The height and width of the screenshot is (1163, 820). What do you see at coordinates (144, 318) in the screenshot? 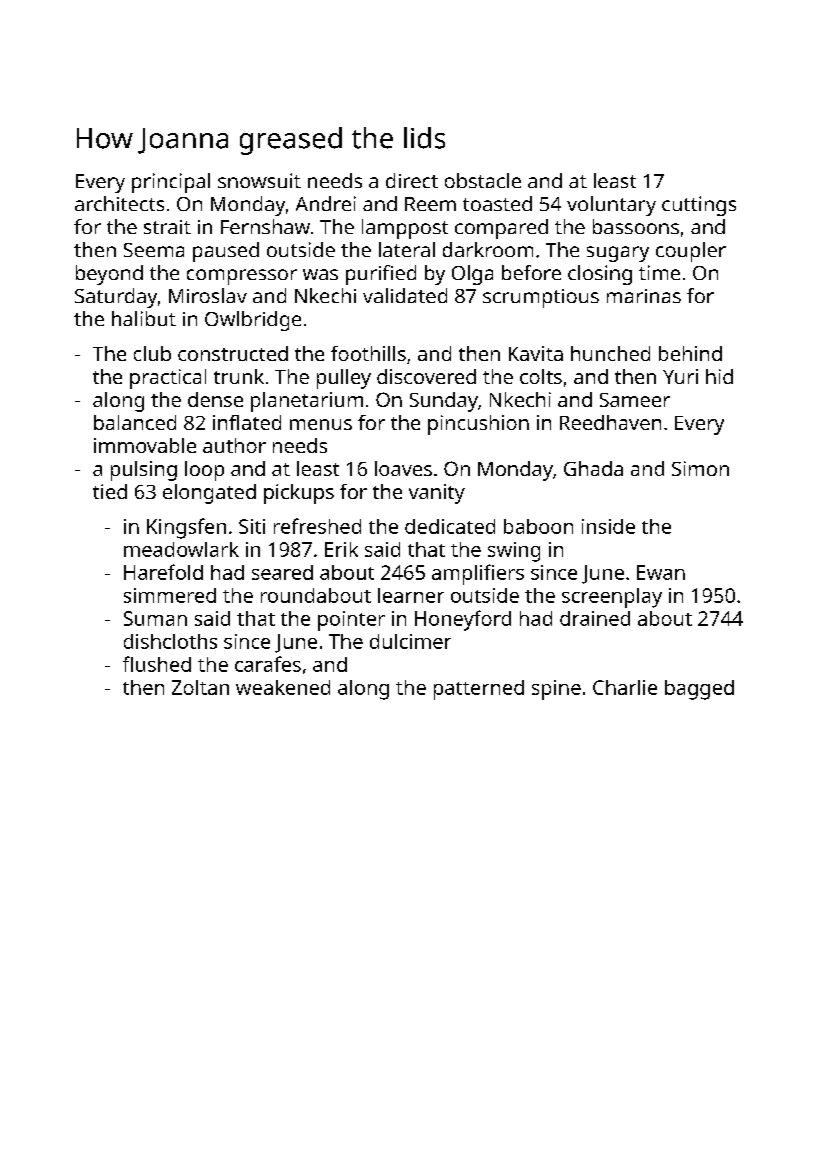
I see `halibut` at bounding box center [144, 318].
